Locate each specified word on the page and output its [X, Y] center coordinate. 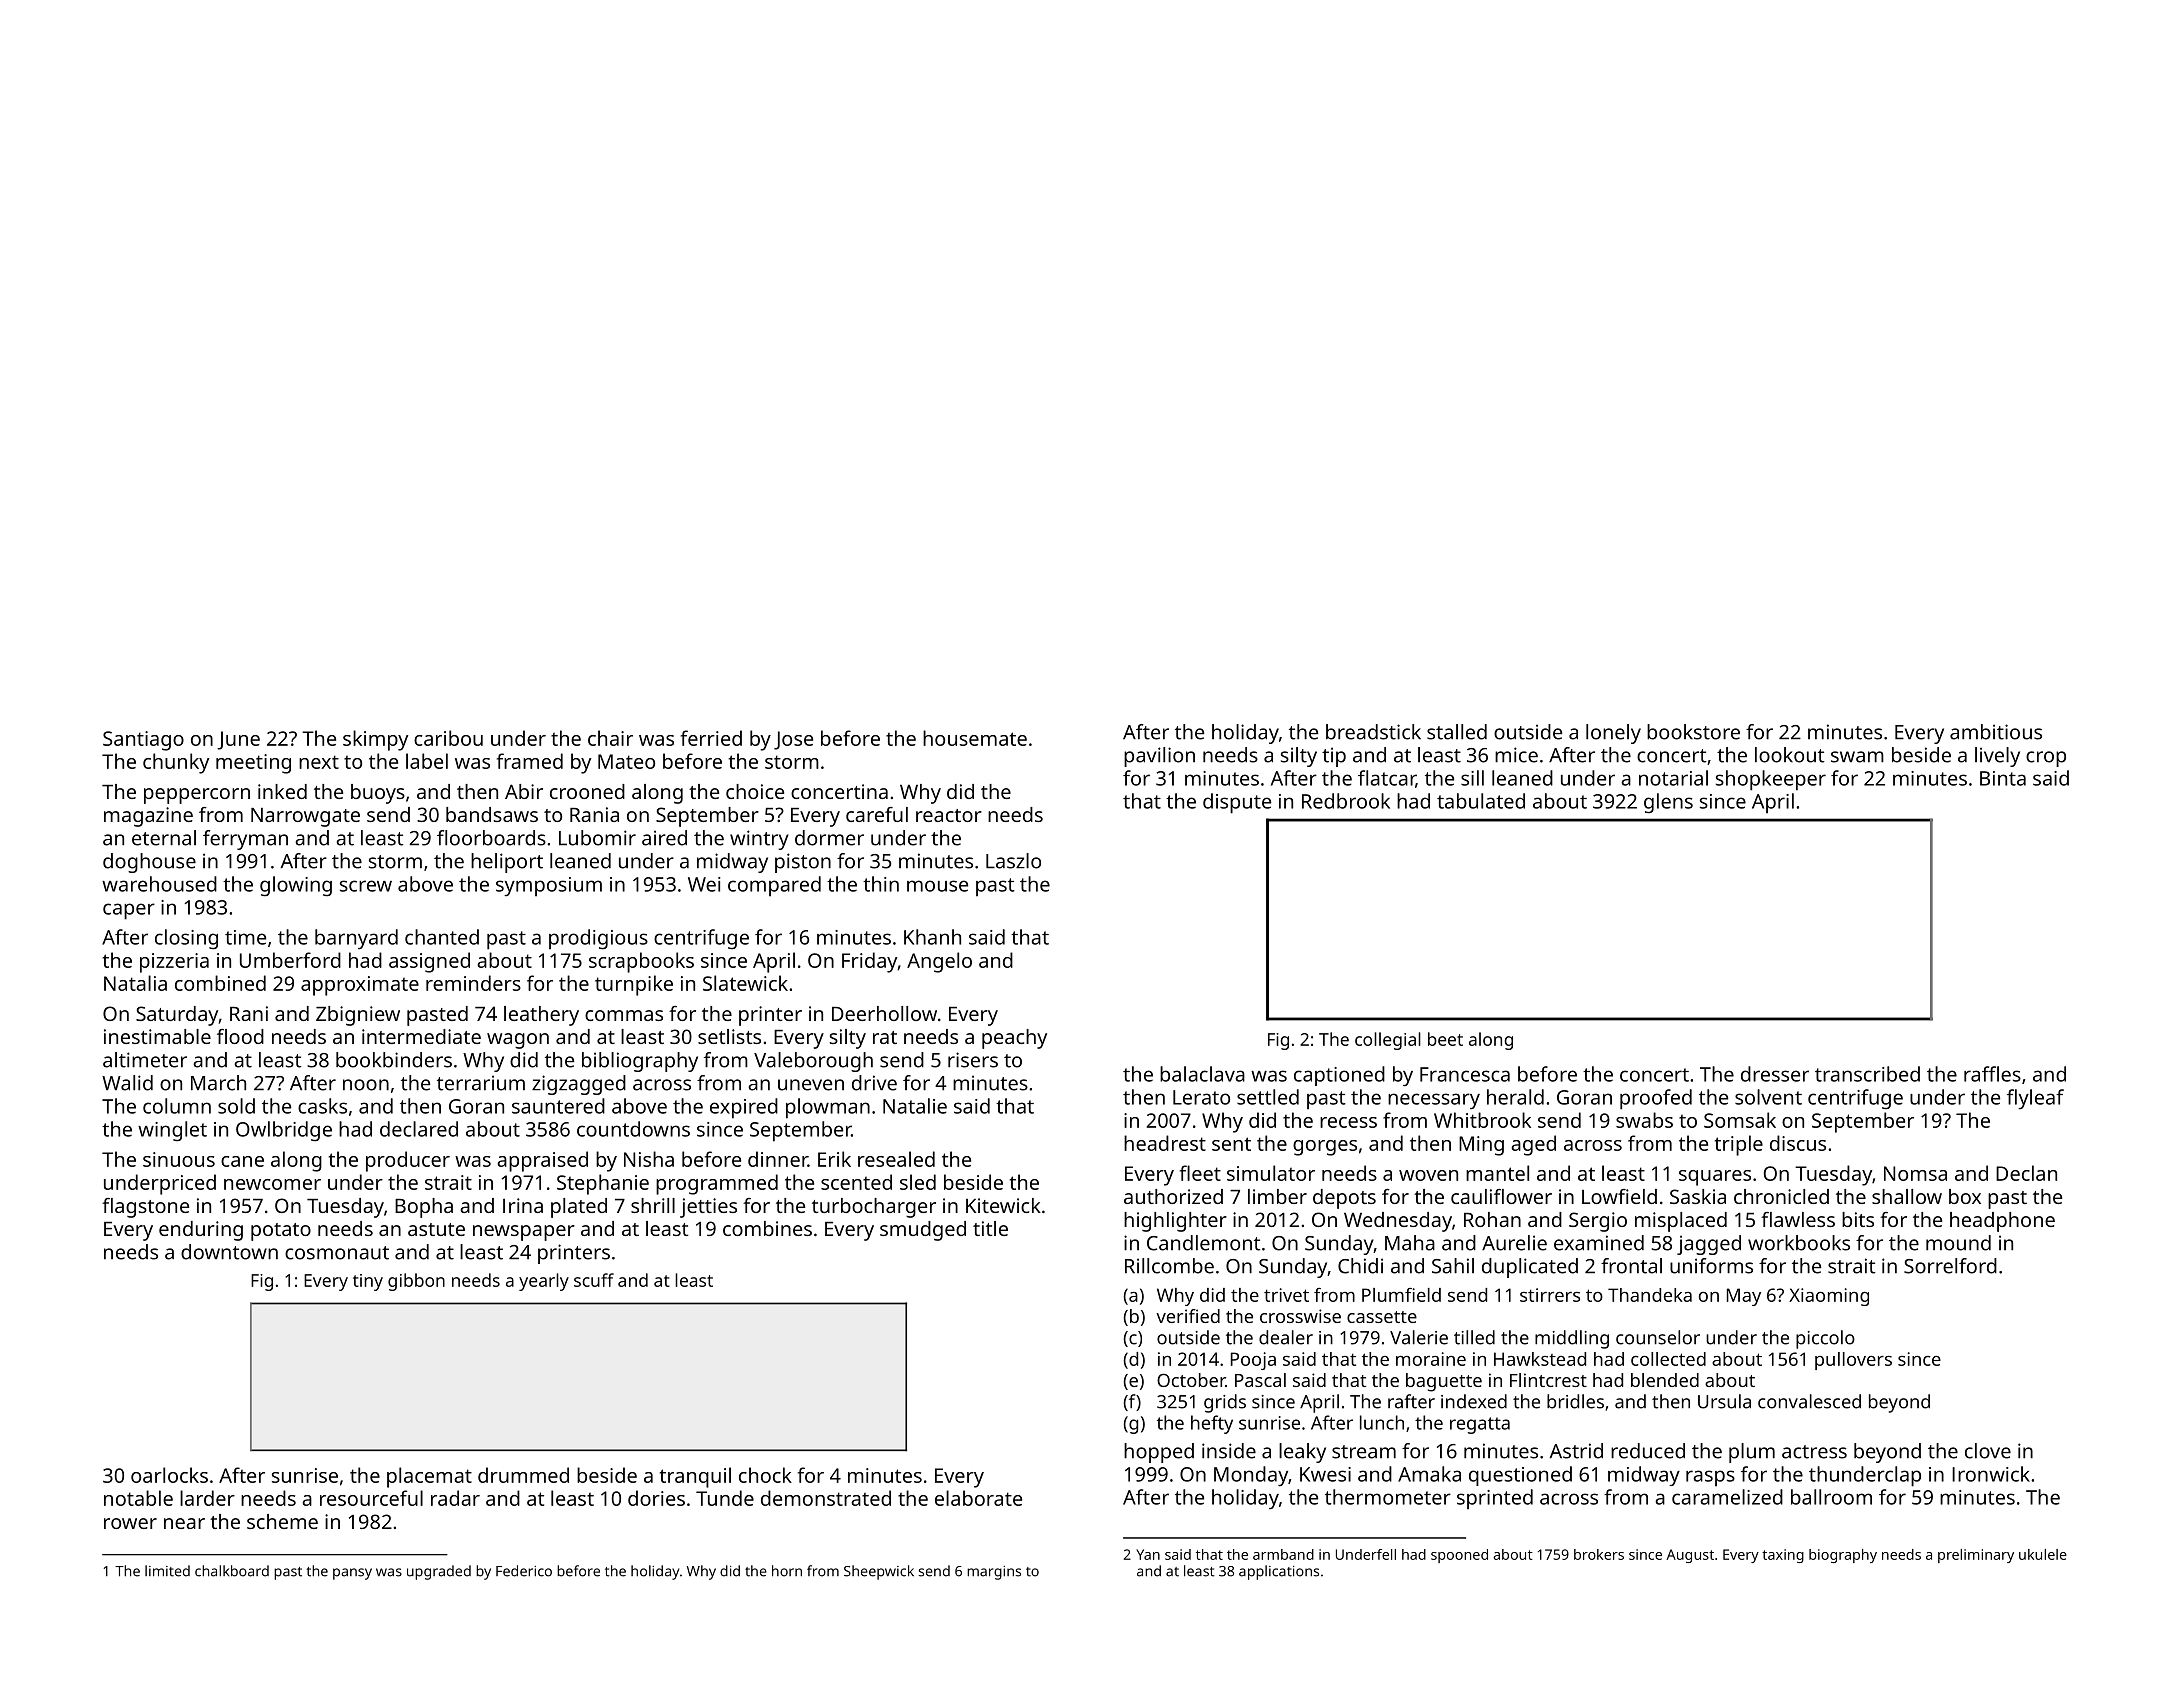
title [990, 1228]
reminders [473, 983]
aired [664, 838]
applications [1279, 1572]
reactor [949, 815]
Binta [2003, 778]
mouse [937, 886]
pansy [352, 1574]
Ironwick [1991, 1474]
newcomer [272, 1184]
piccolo [1825, 1339]
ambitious [1996, 732]
